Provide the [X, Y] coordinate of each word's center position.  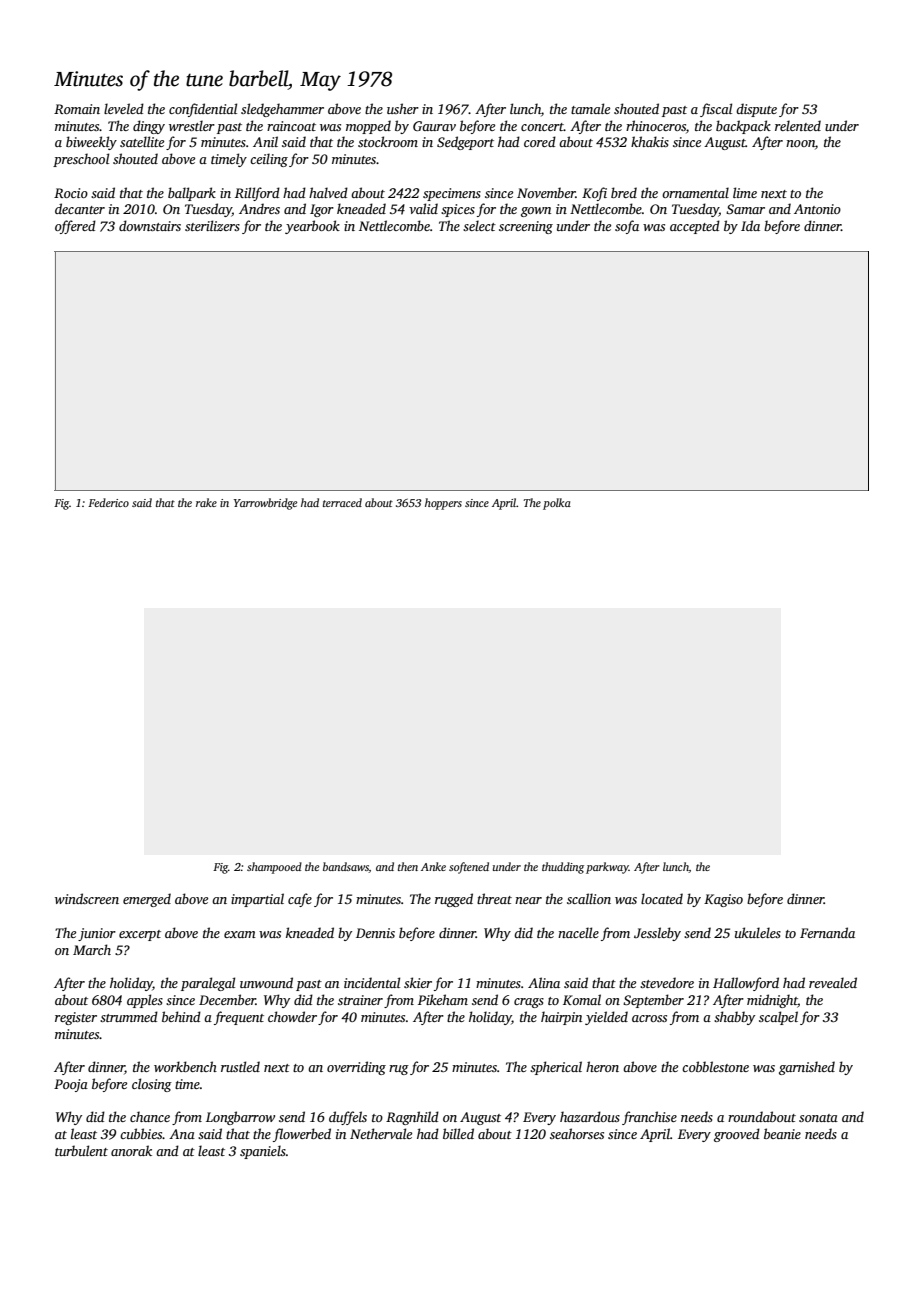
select [479, 225]
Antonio [817, 209]
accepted [695, 227]
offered [75, 227]
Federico [108, 502]
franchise [649, 1118]
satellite [142, 141]
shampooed [274, 868]
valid [423, 208]
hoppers [443, 504]
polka [557, 504]
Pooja [71, 1085]
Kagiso [723, 900]
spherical [556, 1068]
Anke [433, 866]
